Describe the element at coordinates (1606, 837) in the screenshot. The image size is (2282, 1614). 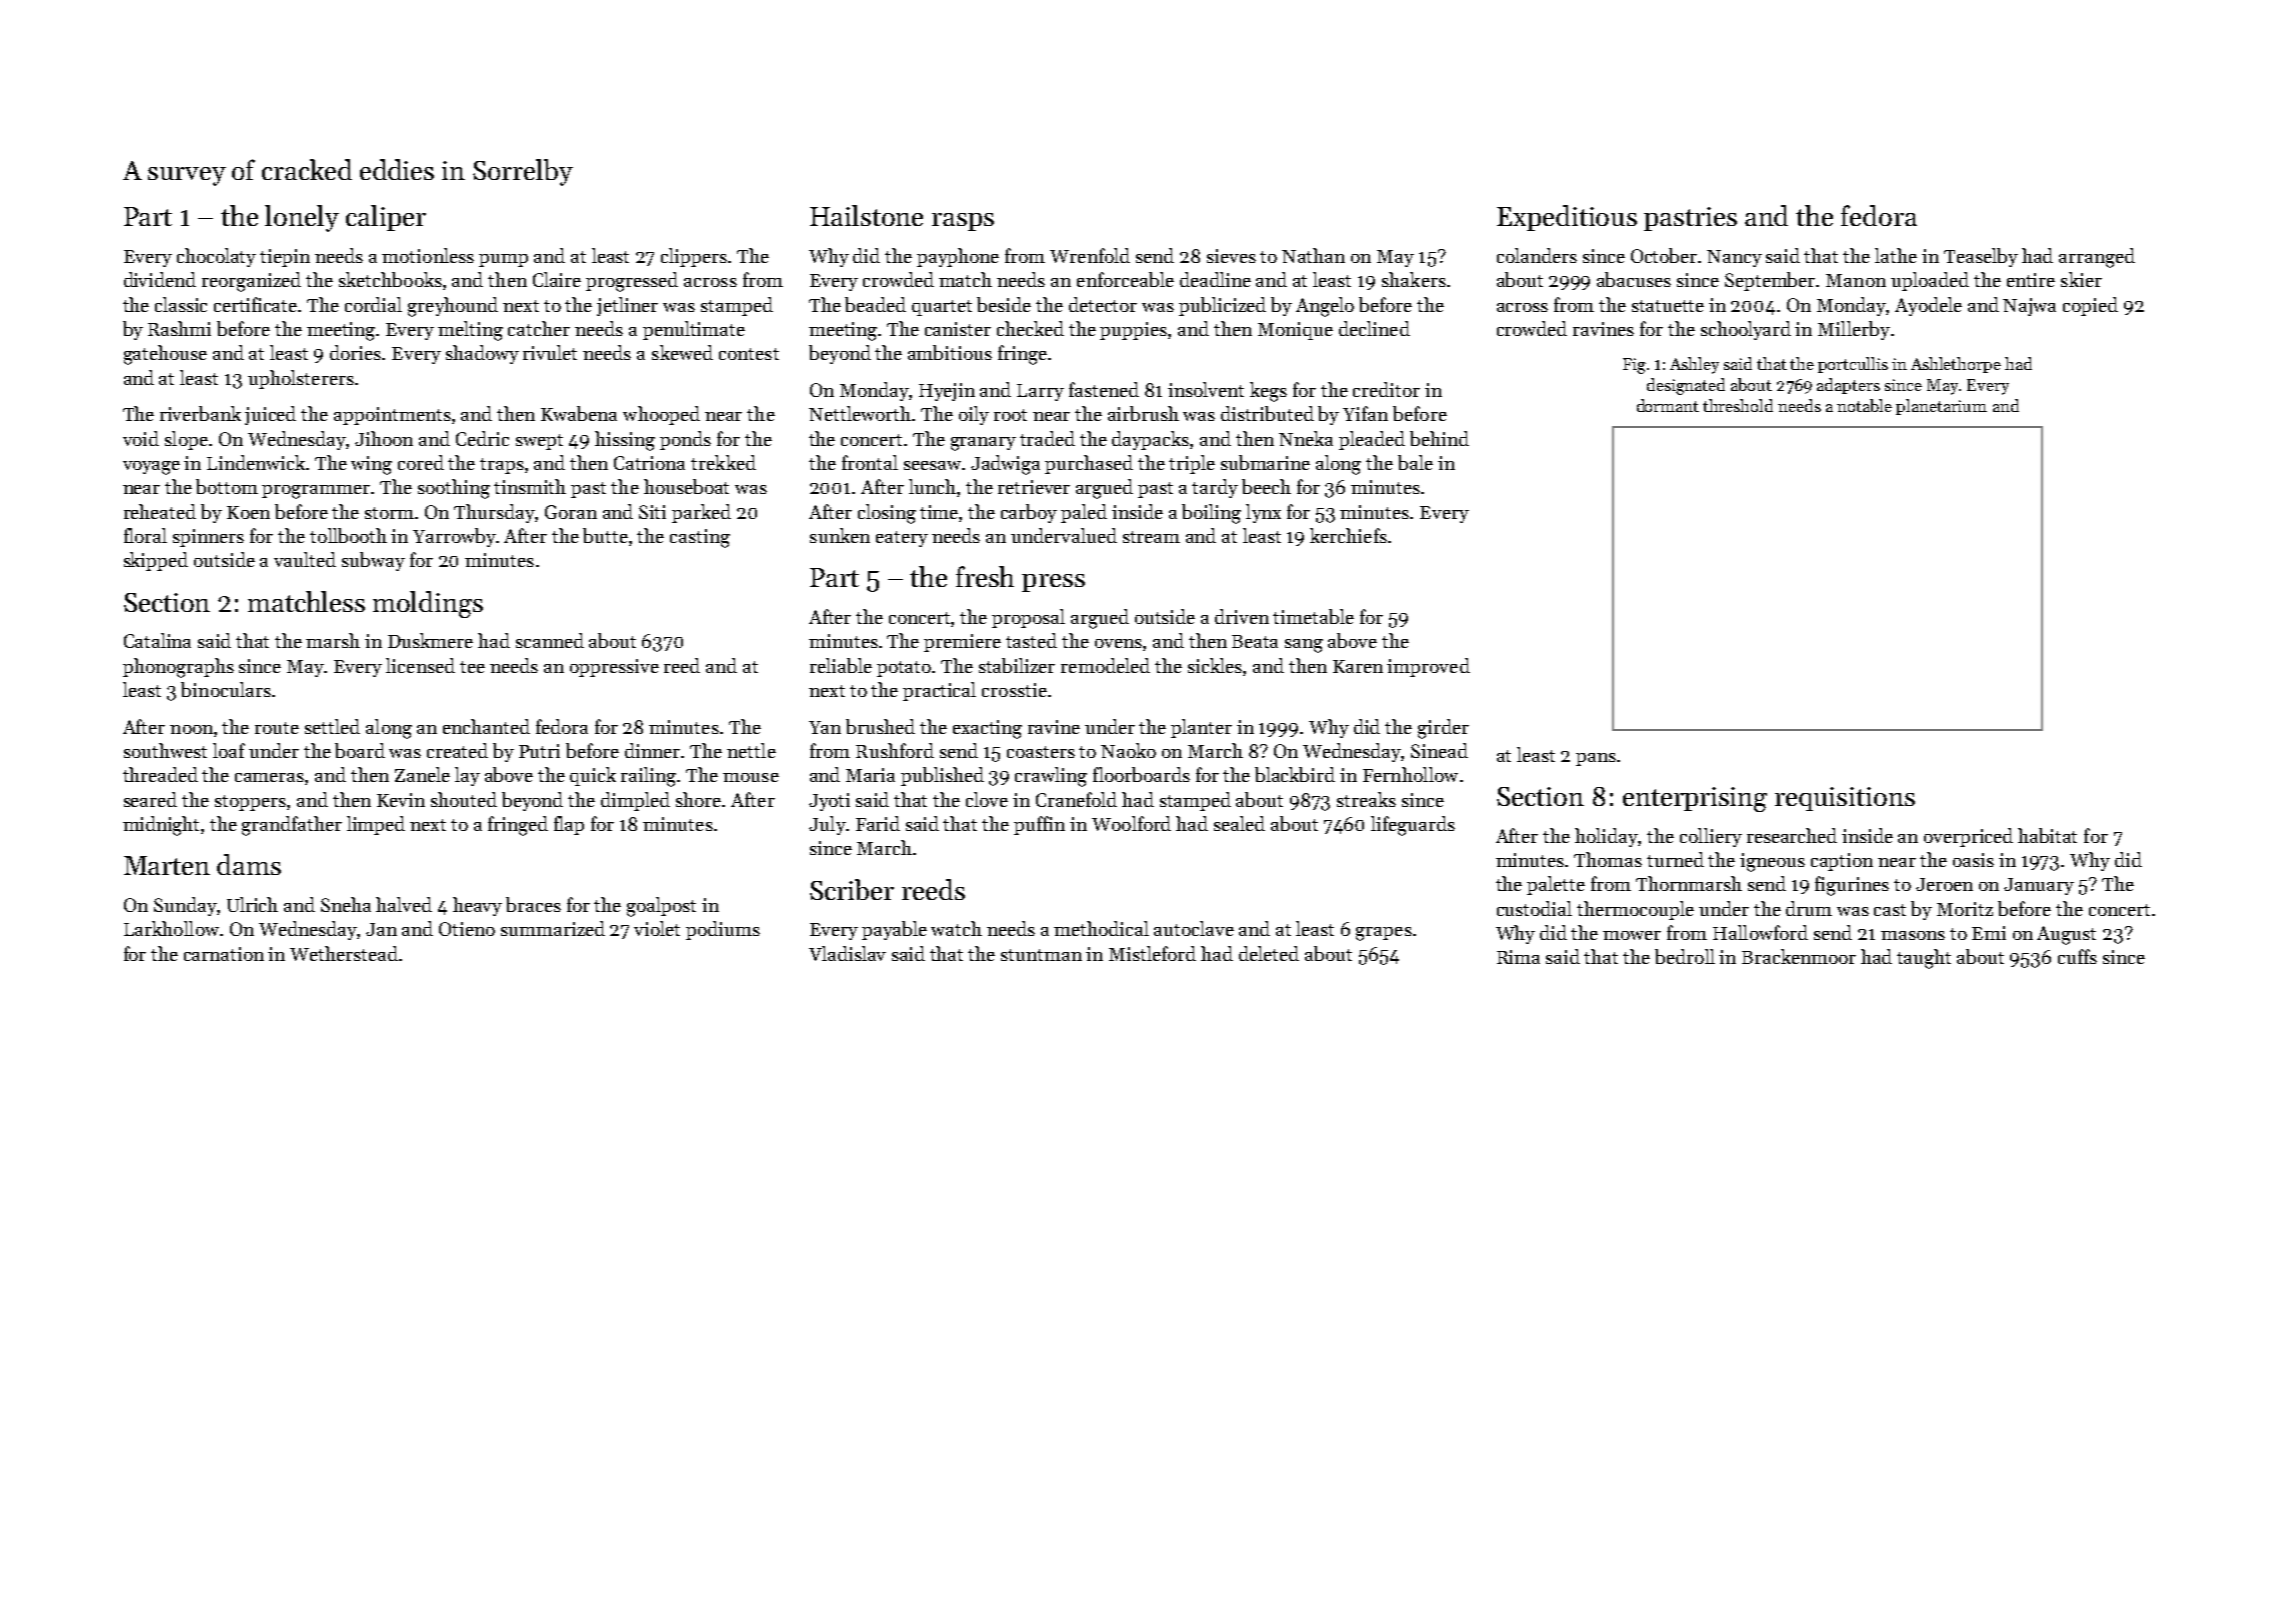
I see `holiday` at that location.
